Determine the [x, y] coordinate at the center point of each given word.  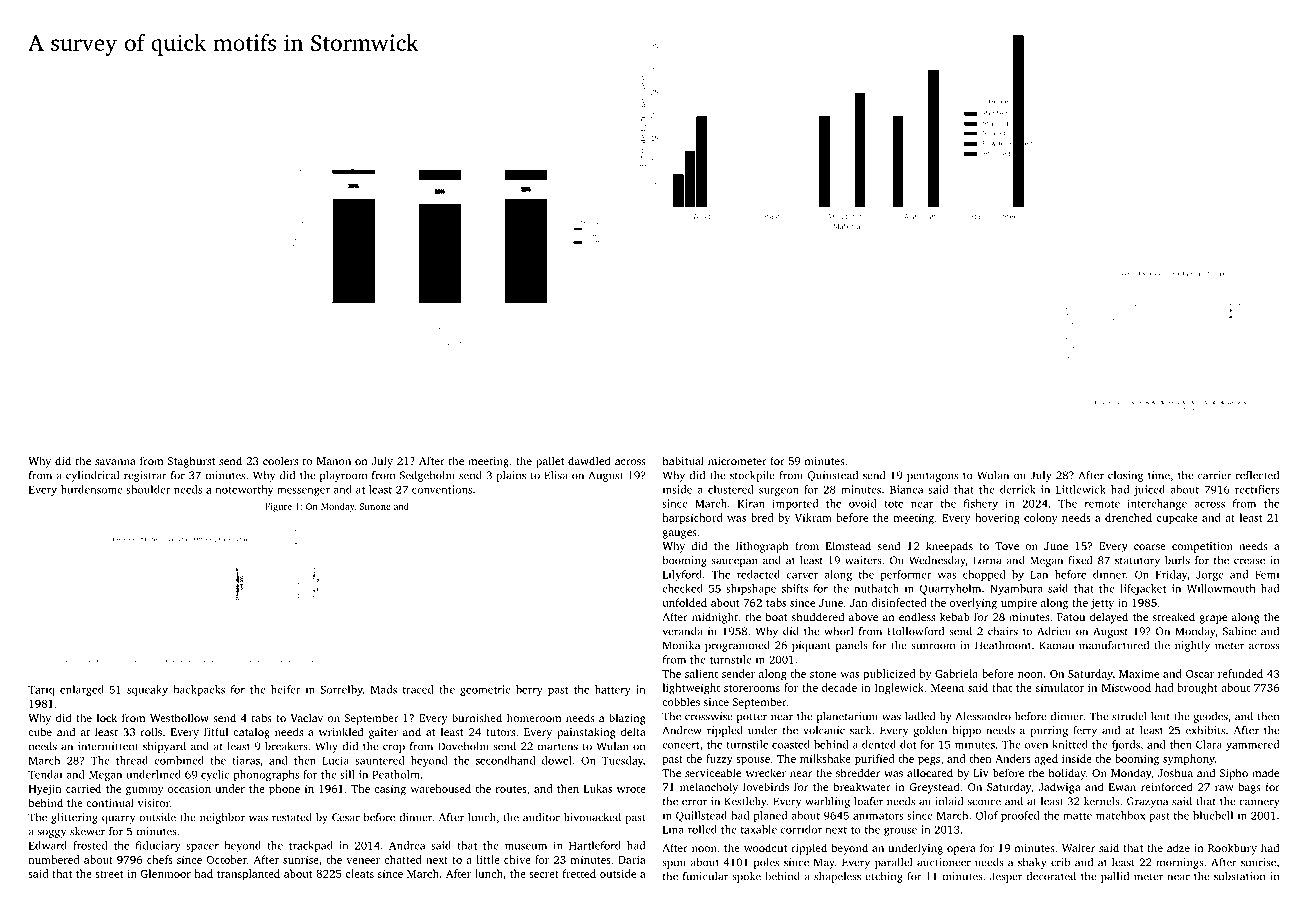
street [109, 874]
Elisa [556, 475]
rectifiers [1257, 489]
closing [1125, 476]
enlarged [82, 690]
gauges [680, 534]
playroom [343, 476]
